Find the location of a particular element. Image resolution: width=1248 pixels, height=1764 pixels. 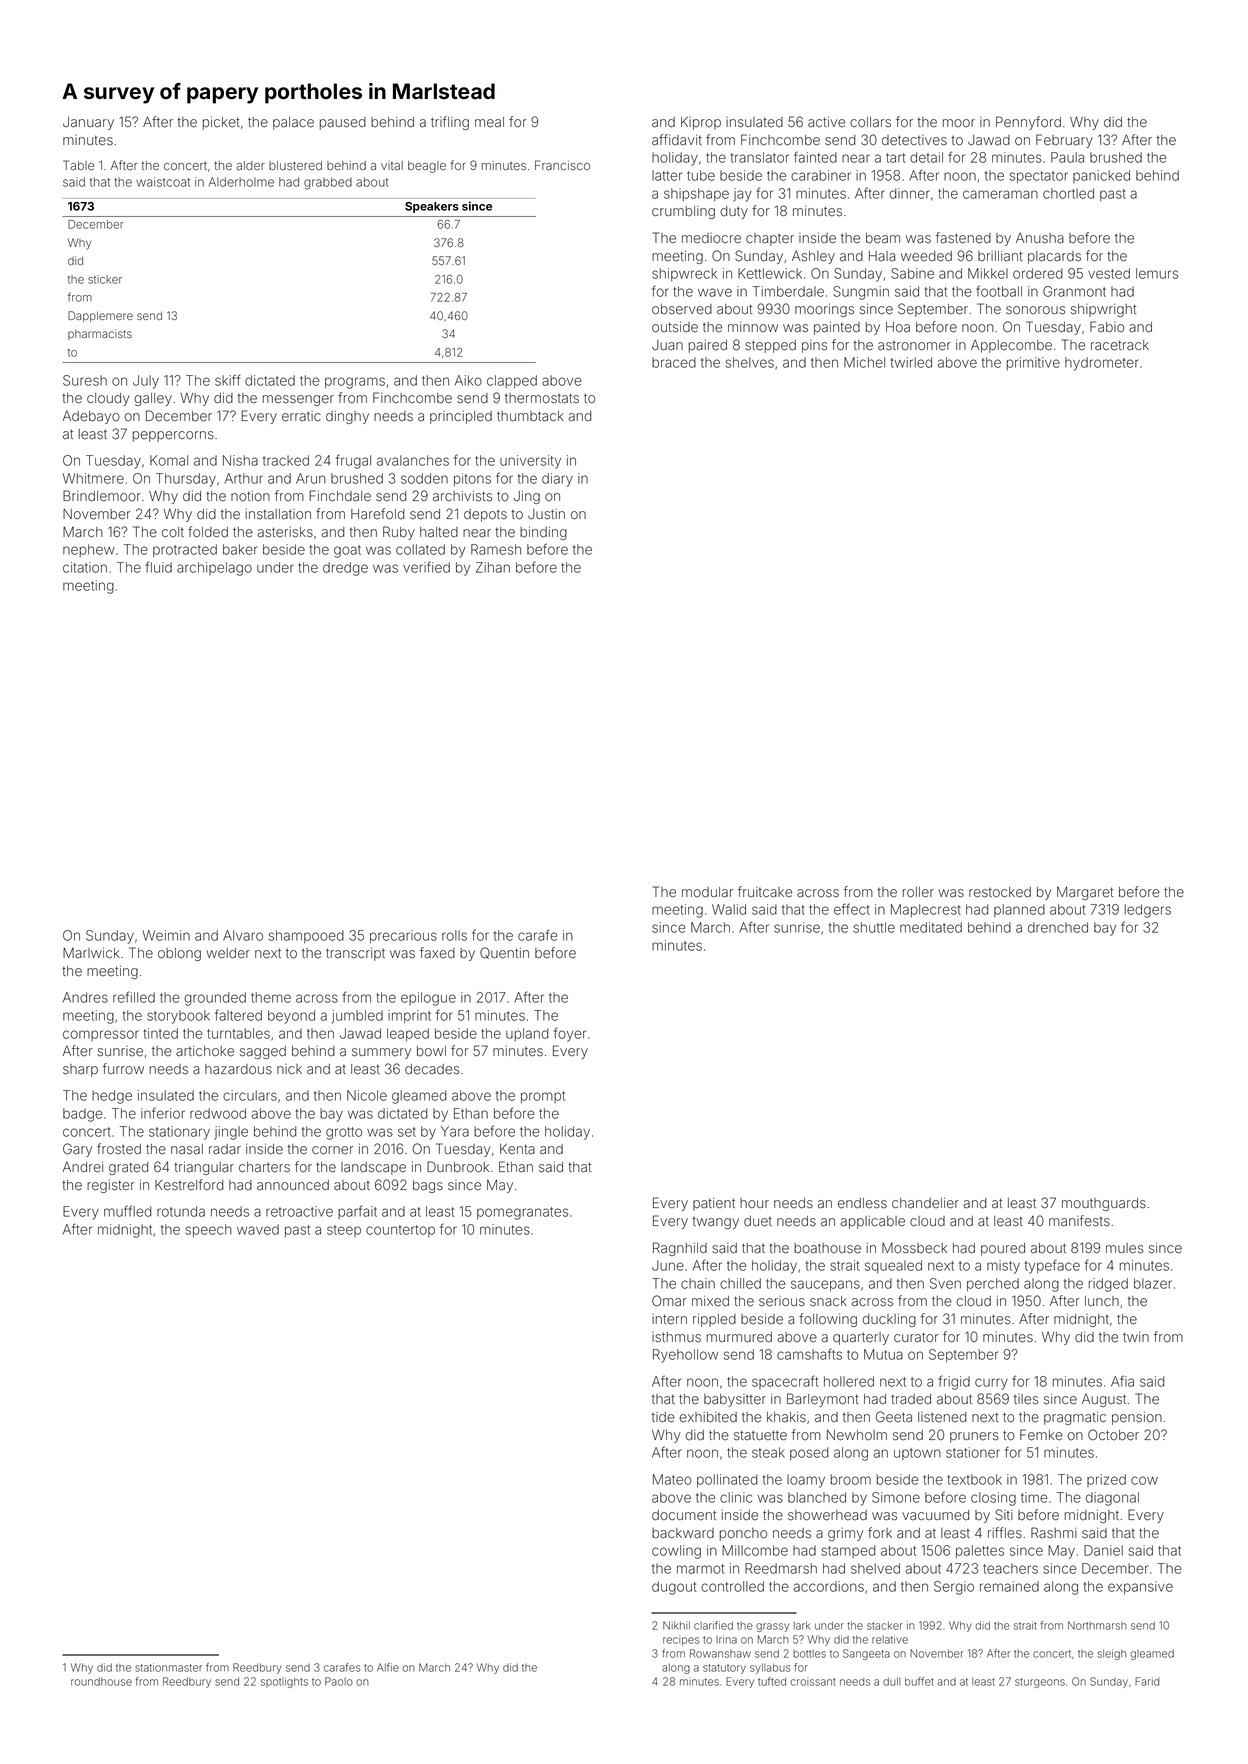

transcript is located at coordinates (355, 954).
